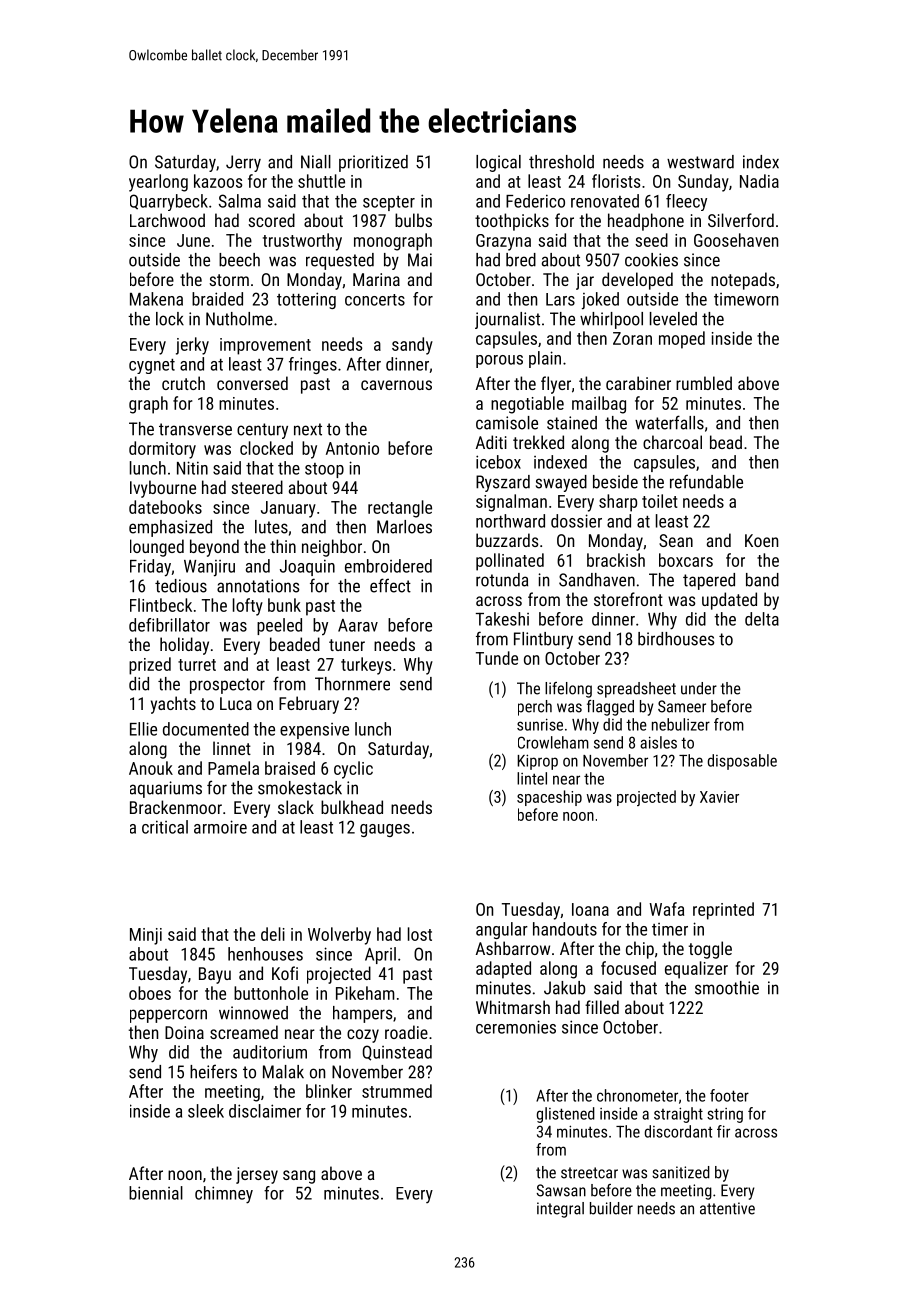 This screenshot has height=1316, width=908. What do you see at coordinates (521, 260) in the screenshot?
I see `bred` at bounding box center [521, 260].
